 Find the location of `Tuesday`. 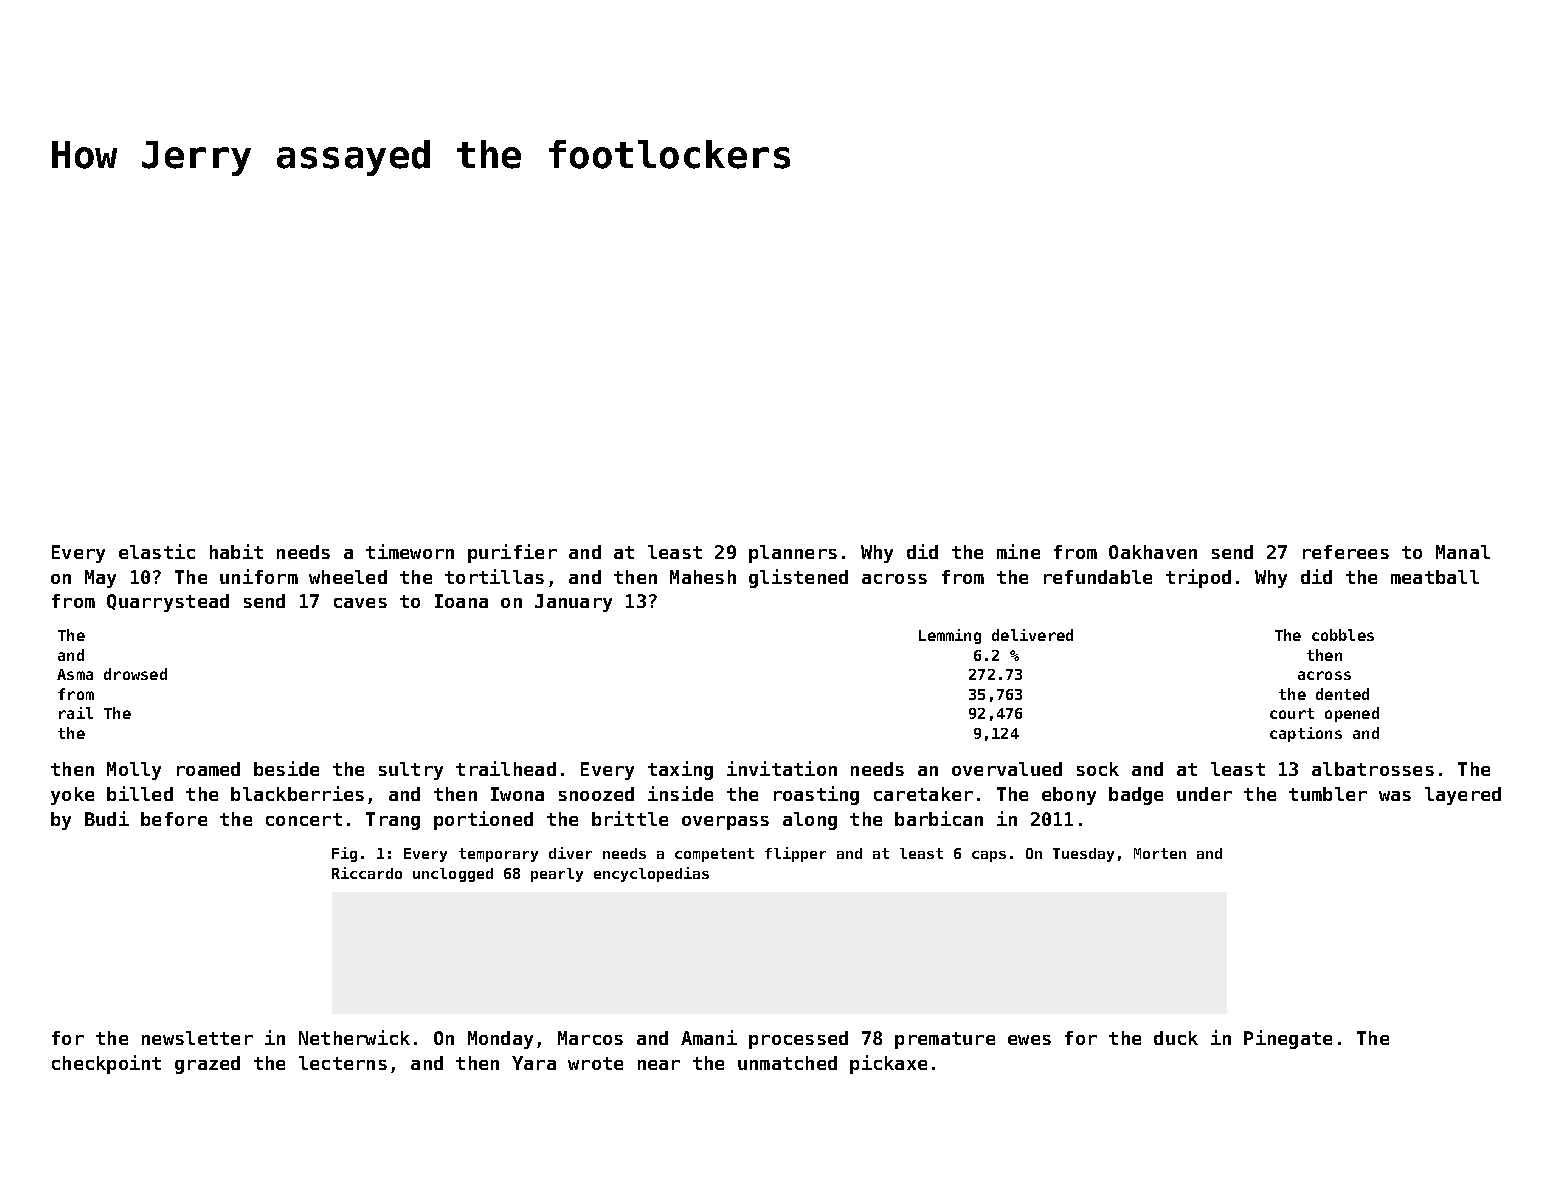

Tuesday is located at coordinates (1083, 855).
